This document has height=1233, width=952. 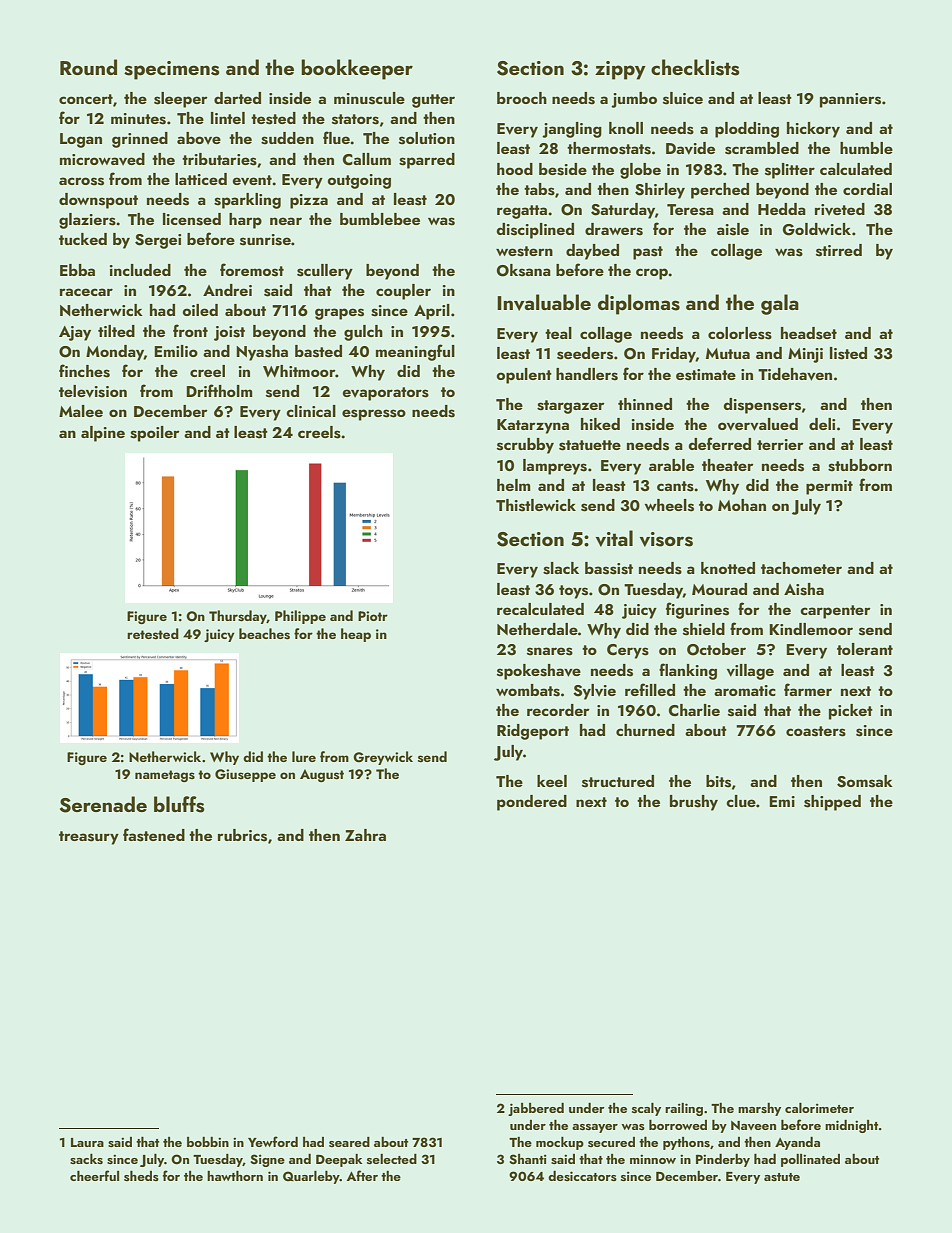 I want to click on marshy, so click(x=759, y=1109).
